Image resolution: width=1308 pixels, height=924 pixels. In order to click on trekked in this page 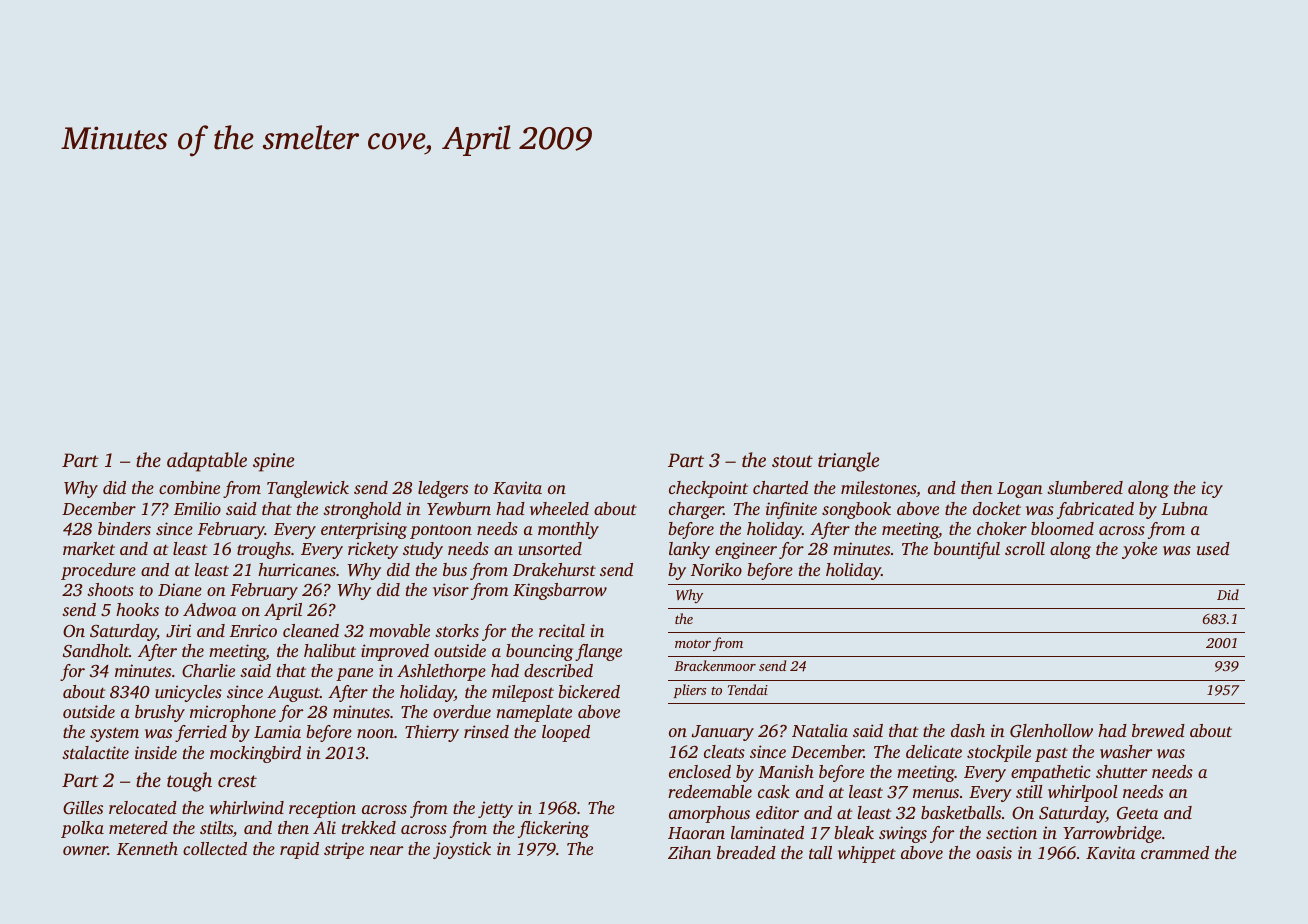, I will do `click(369, 827)`.
